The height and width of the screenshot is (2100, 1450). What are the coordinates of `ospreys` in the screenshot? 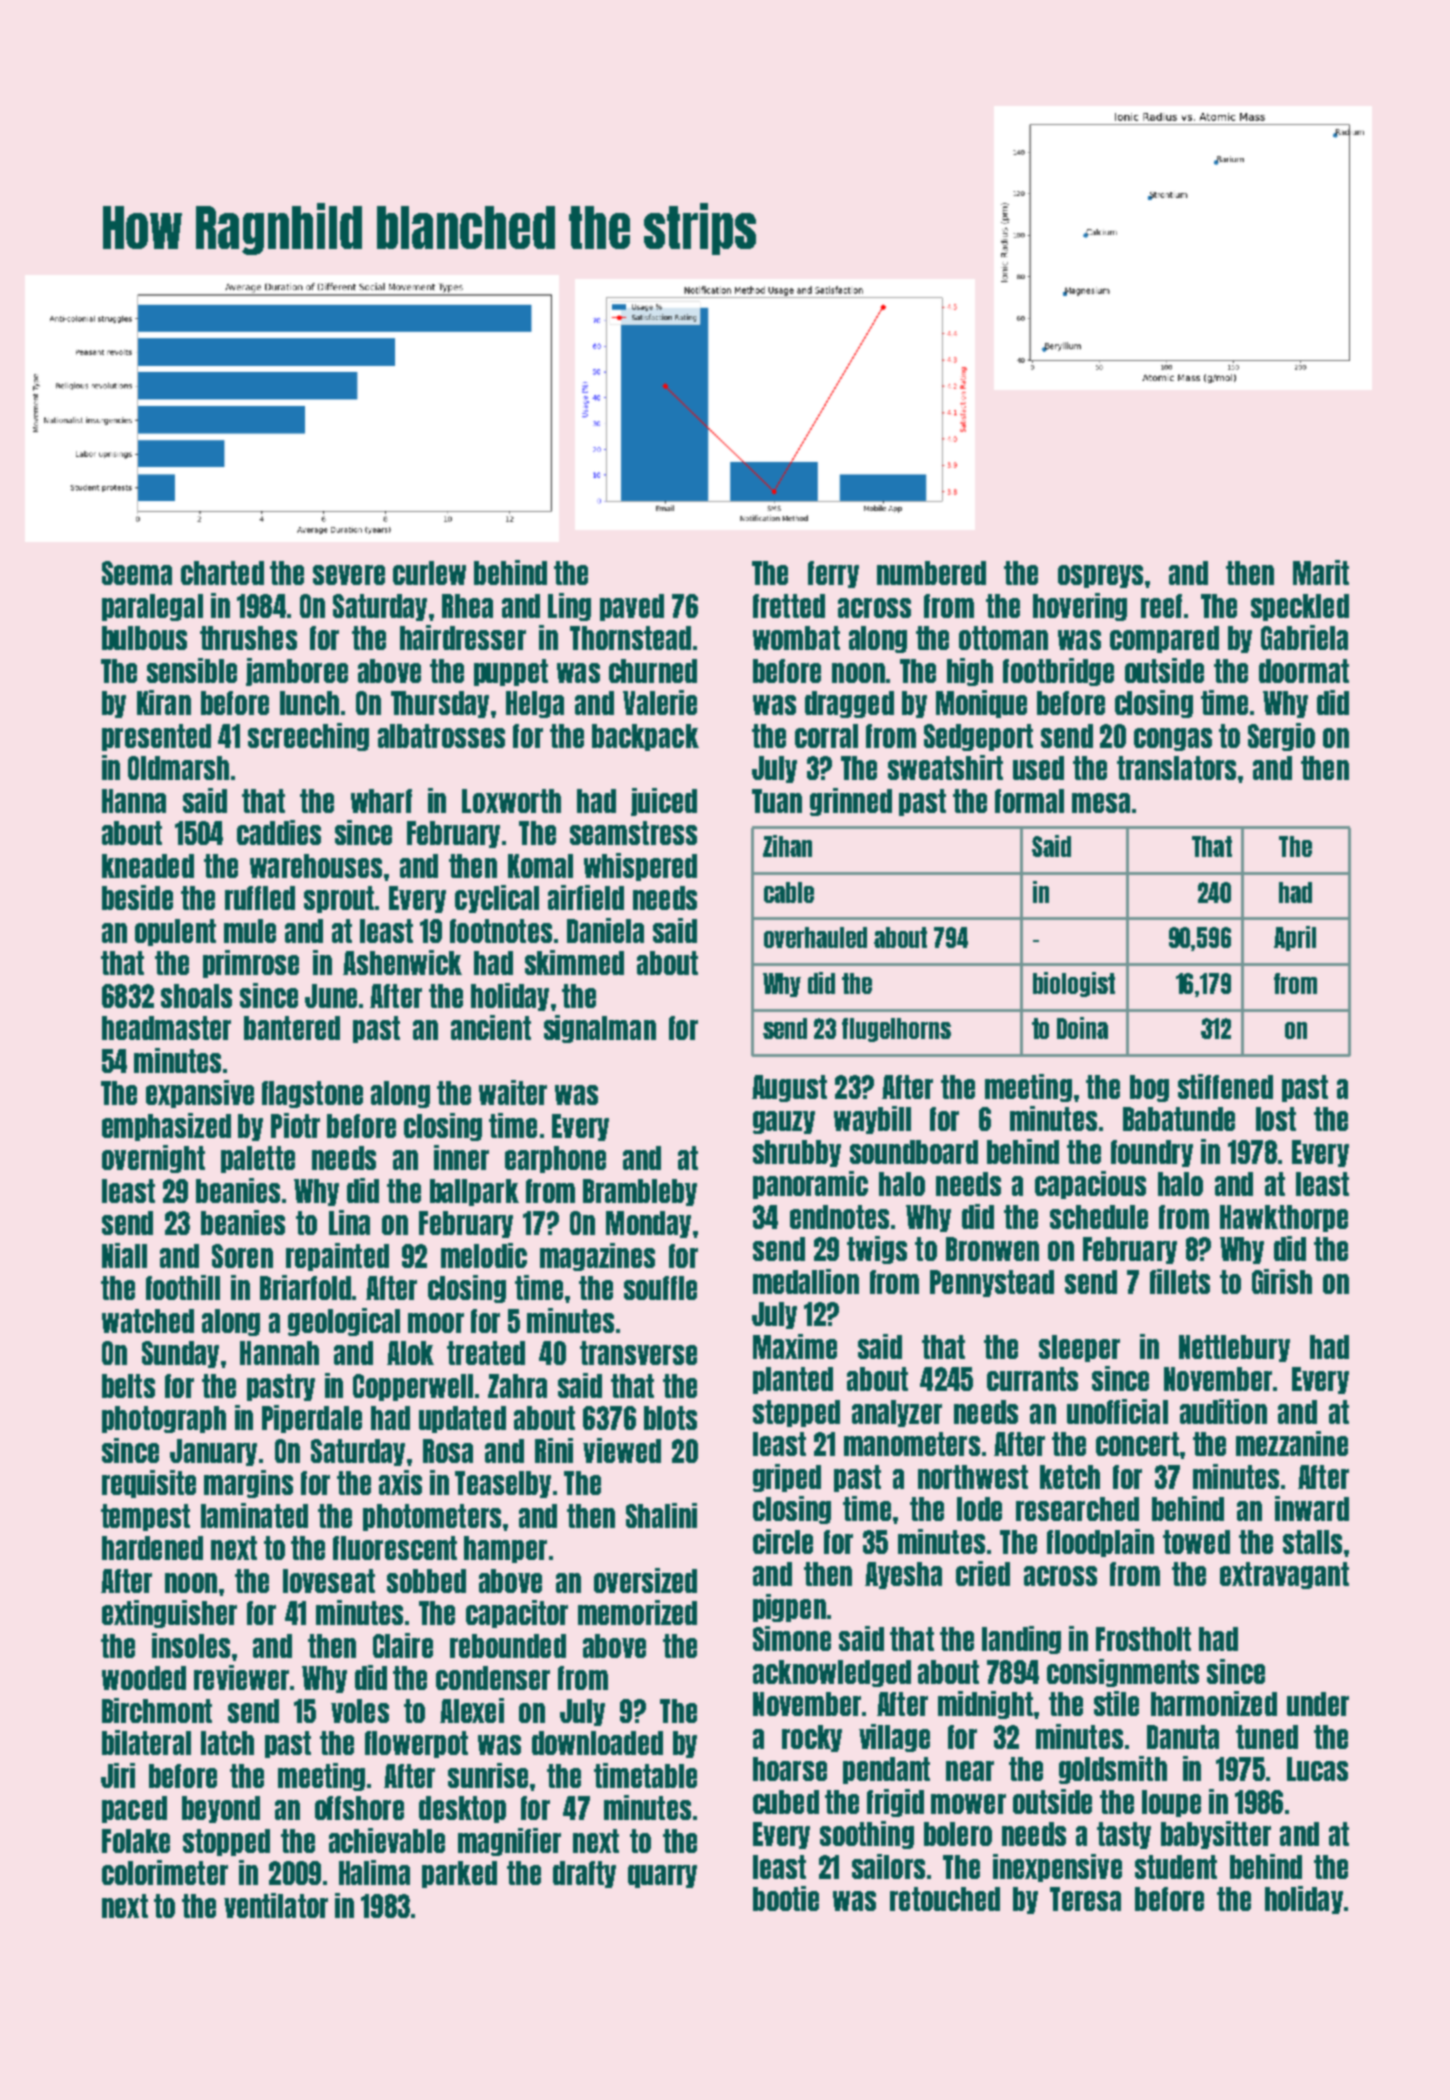 It's located at (1100, 576).
